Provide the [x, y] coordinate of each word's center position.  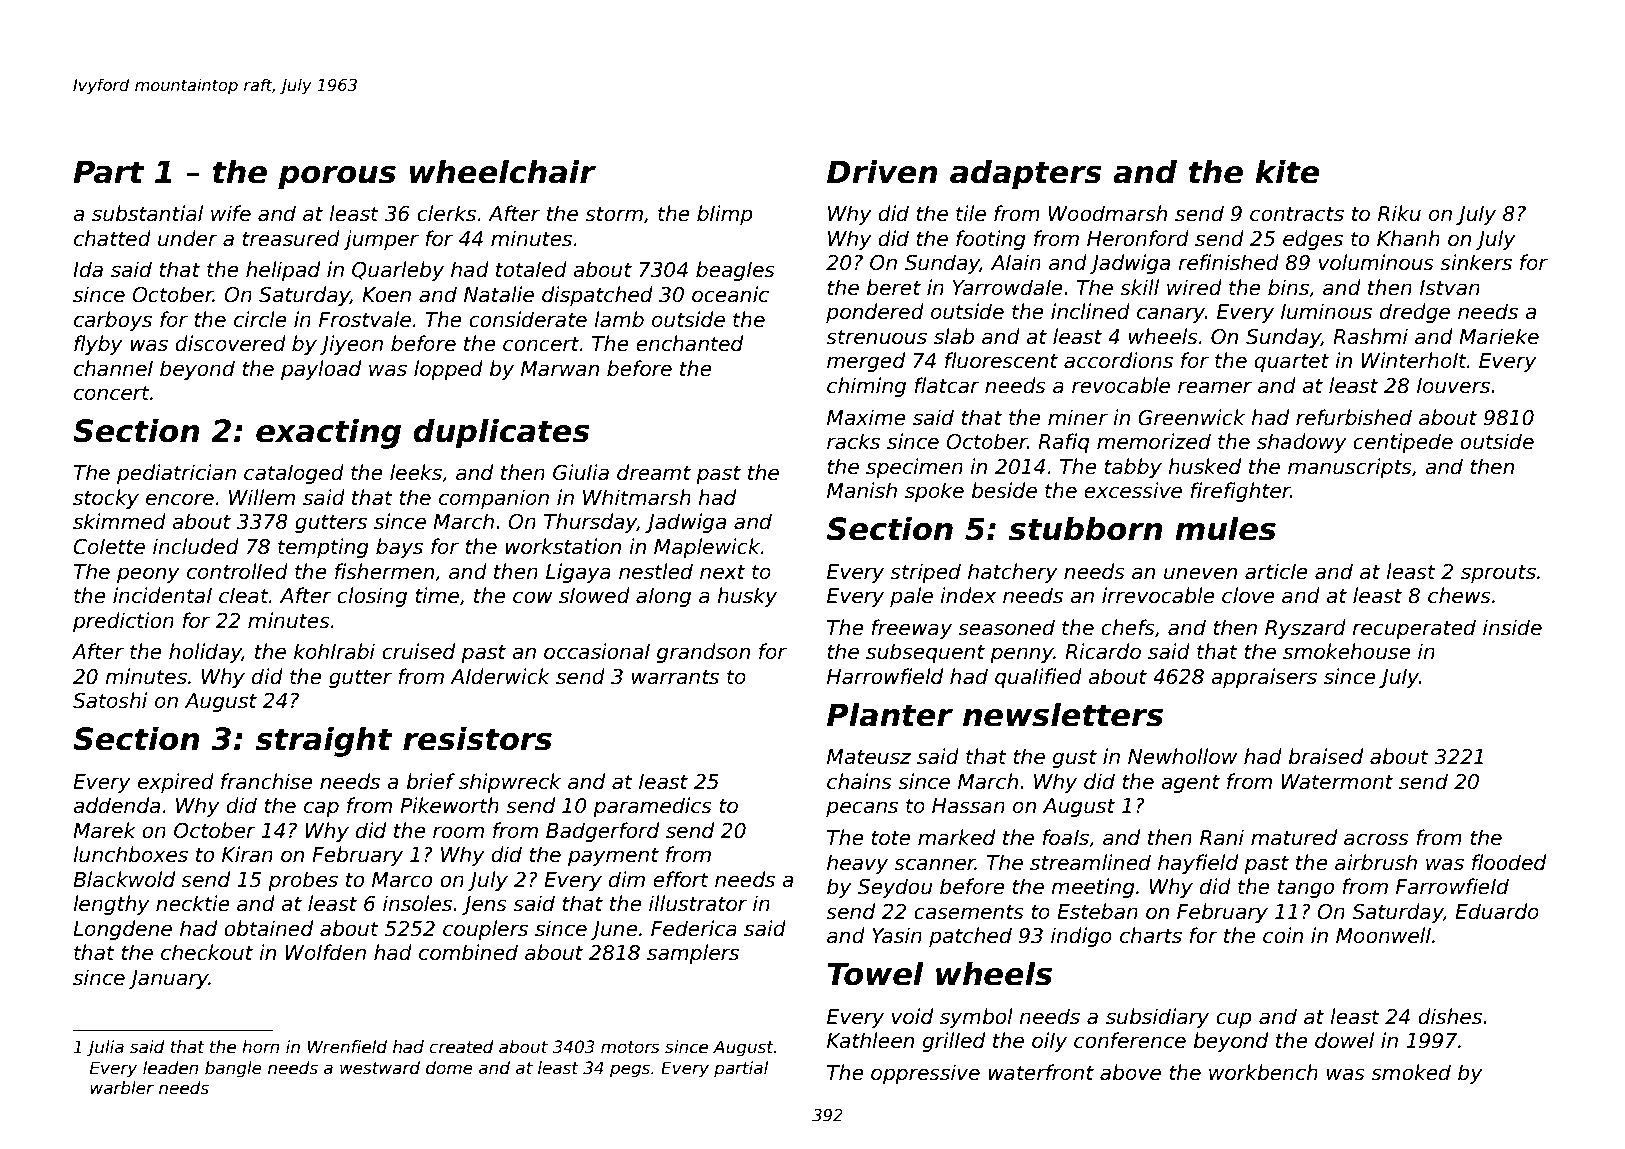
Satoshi [110, 700]
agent [1191, 784]
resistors [477, 738]
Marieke [1499, 336]
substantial [147, 213]
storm [614, 214]
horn [260, 1046]
